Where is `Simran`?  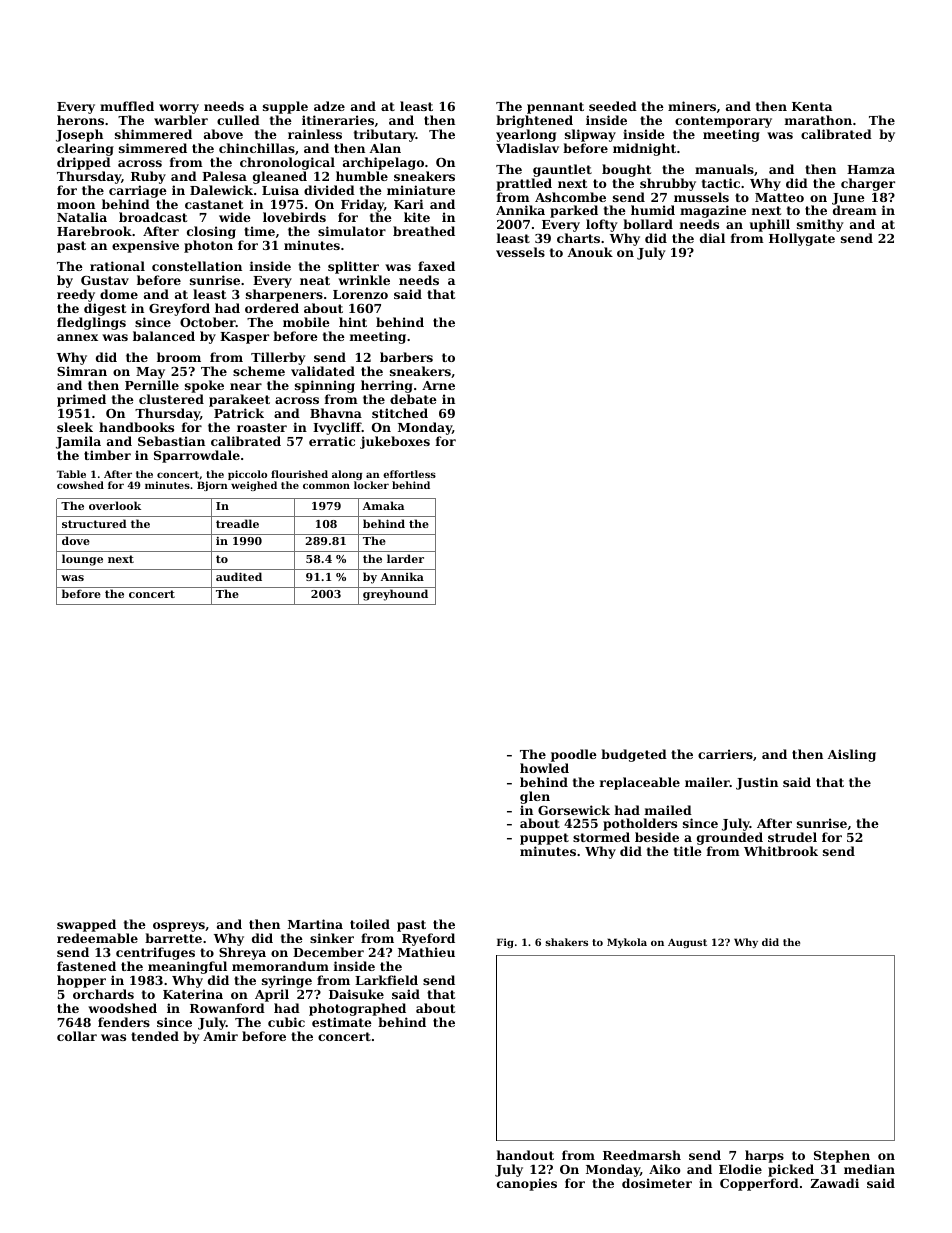 Simran is located at coordinates (82, 371).
